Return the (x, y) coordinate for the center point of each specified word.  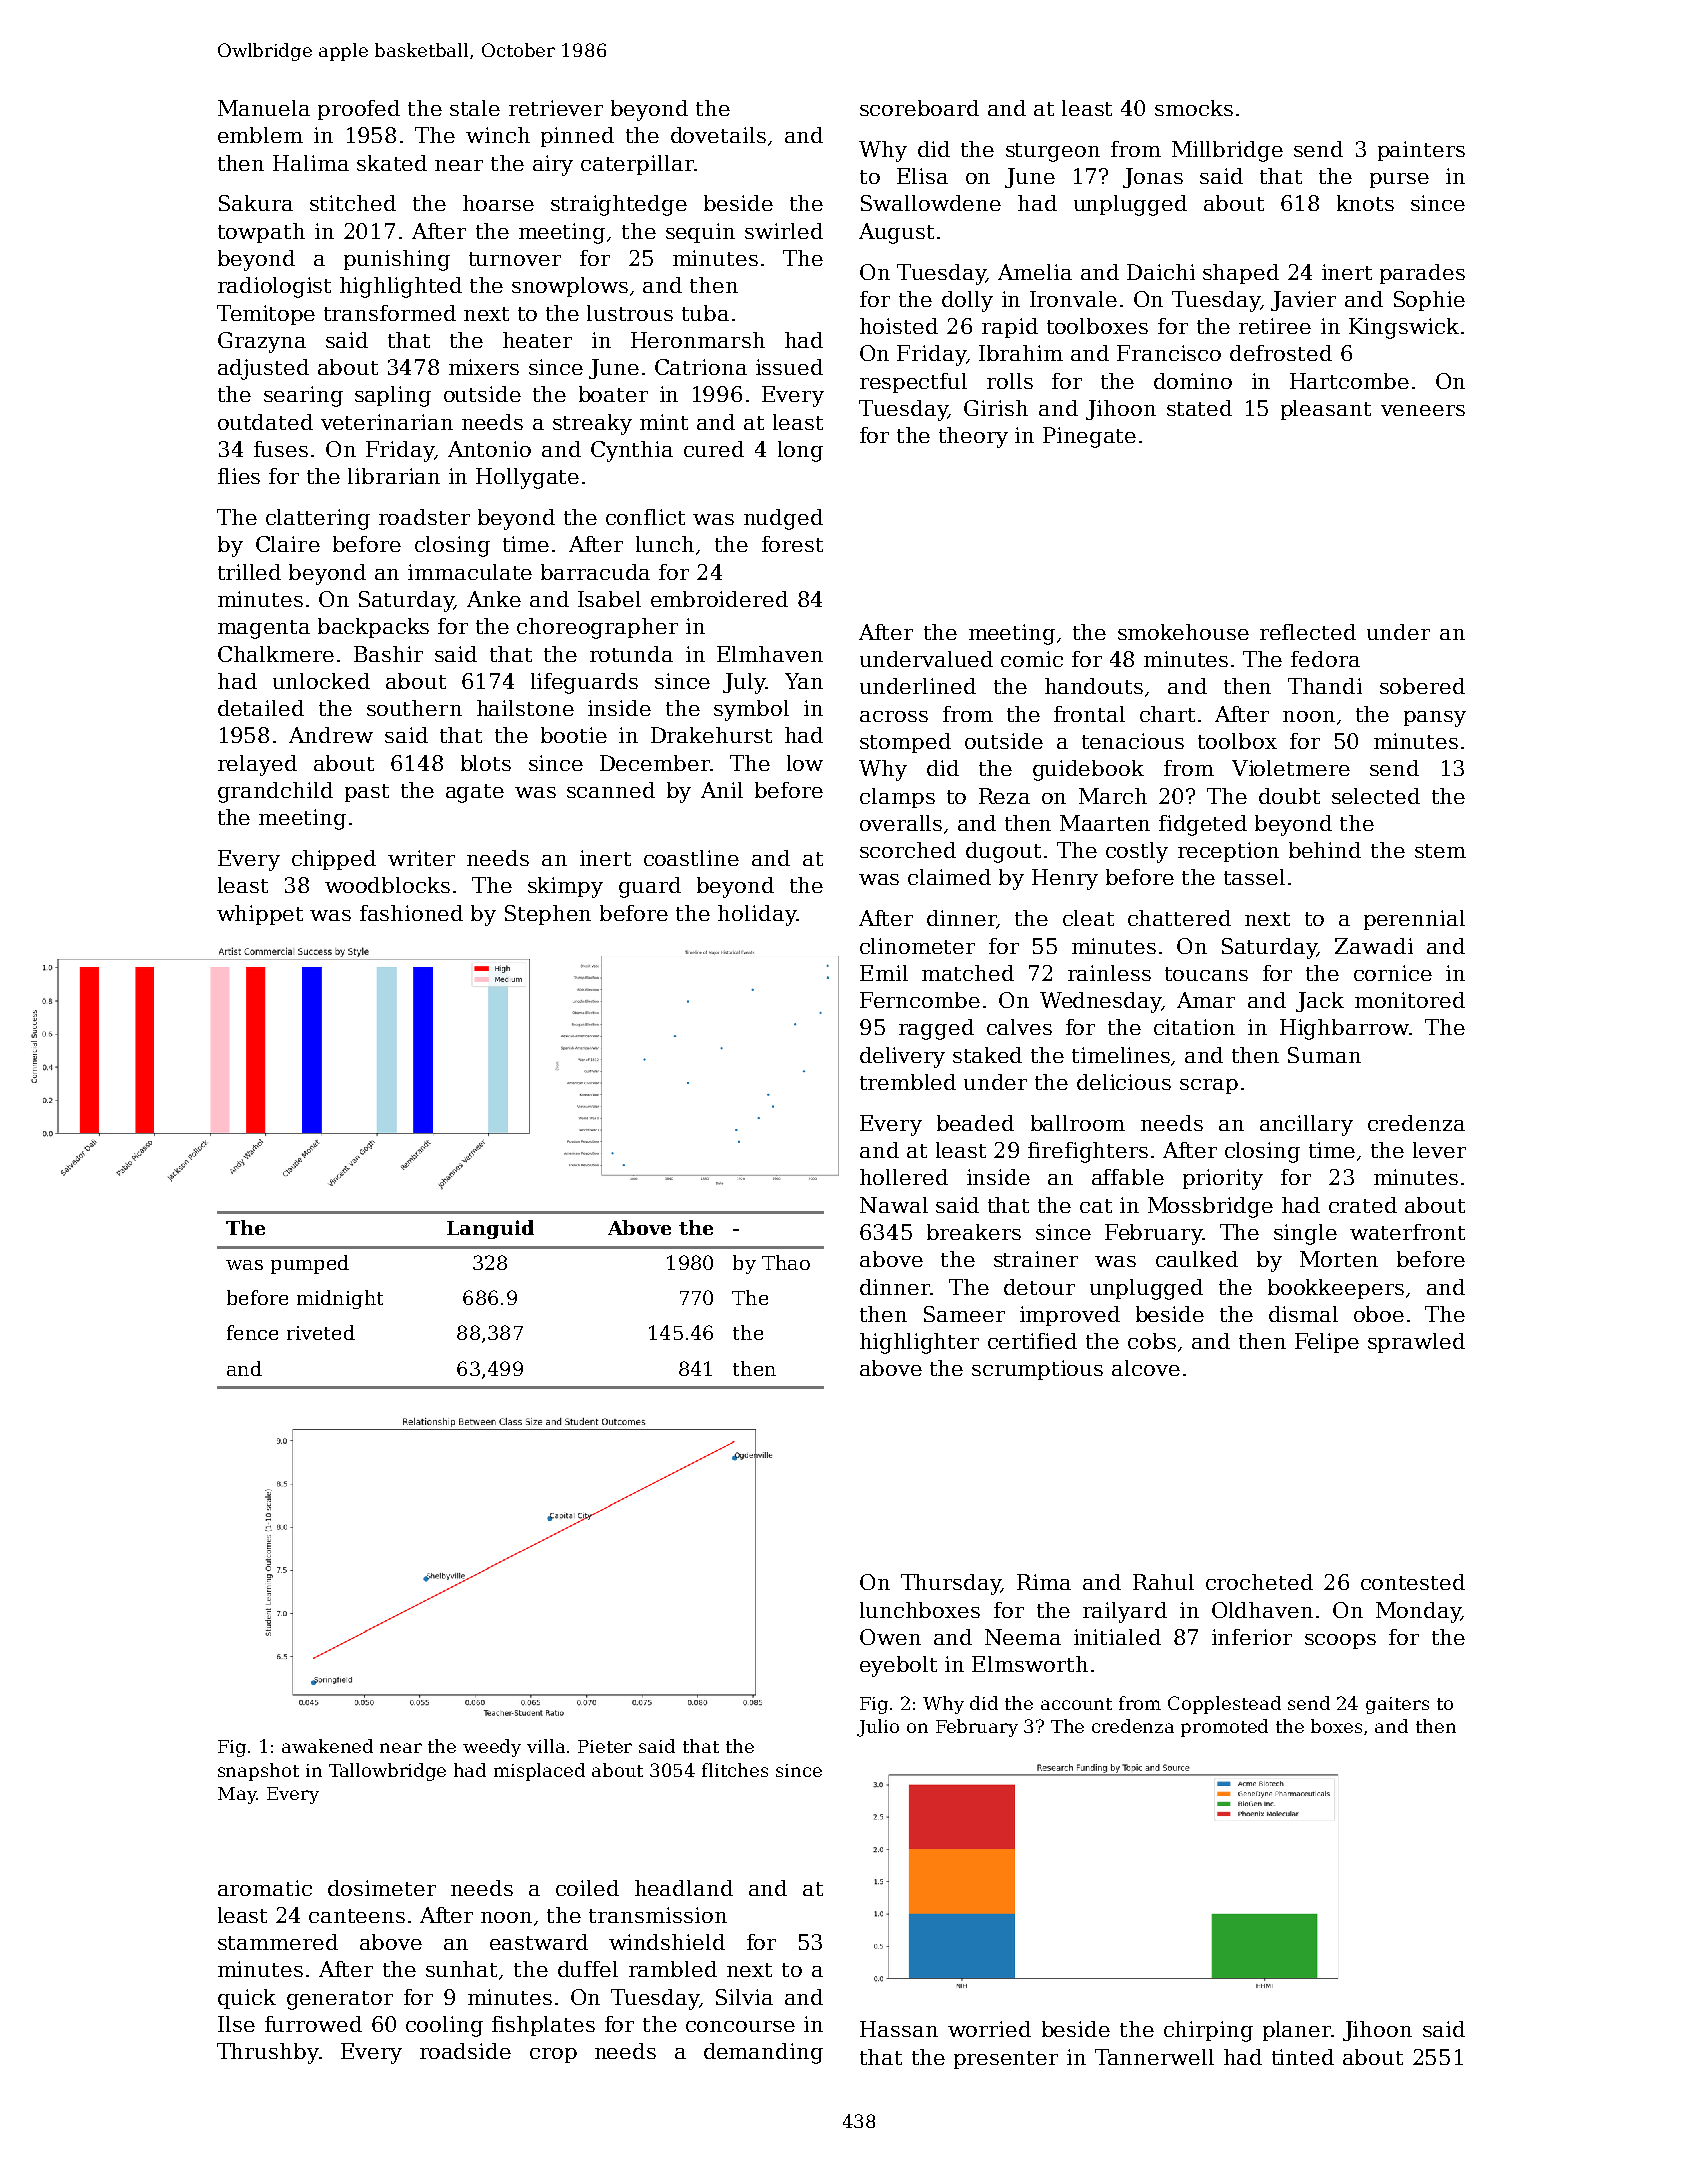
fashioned (411, 913)
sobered (1422, 686)
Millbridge (1227, 151)
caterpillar (637, 165)
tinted (1303, 2057)
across (894, 716)
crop (553, 2055)
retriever (556, 108)
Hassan (899, 2029)
